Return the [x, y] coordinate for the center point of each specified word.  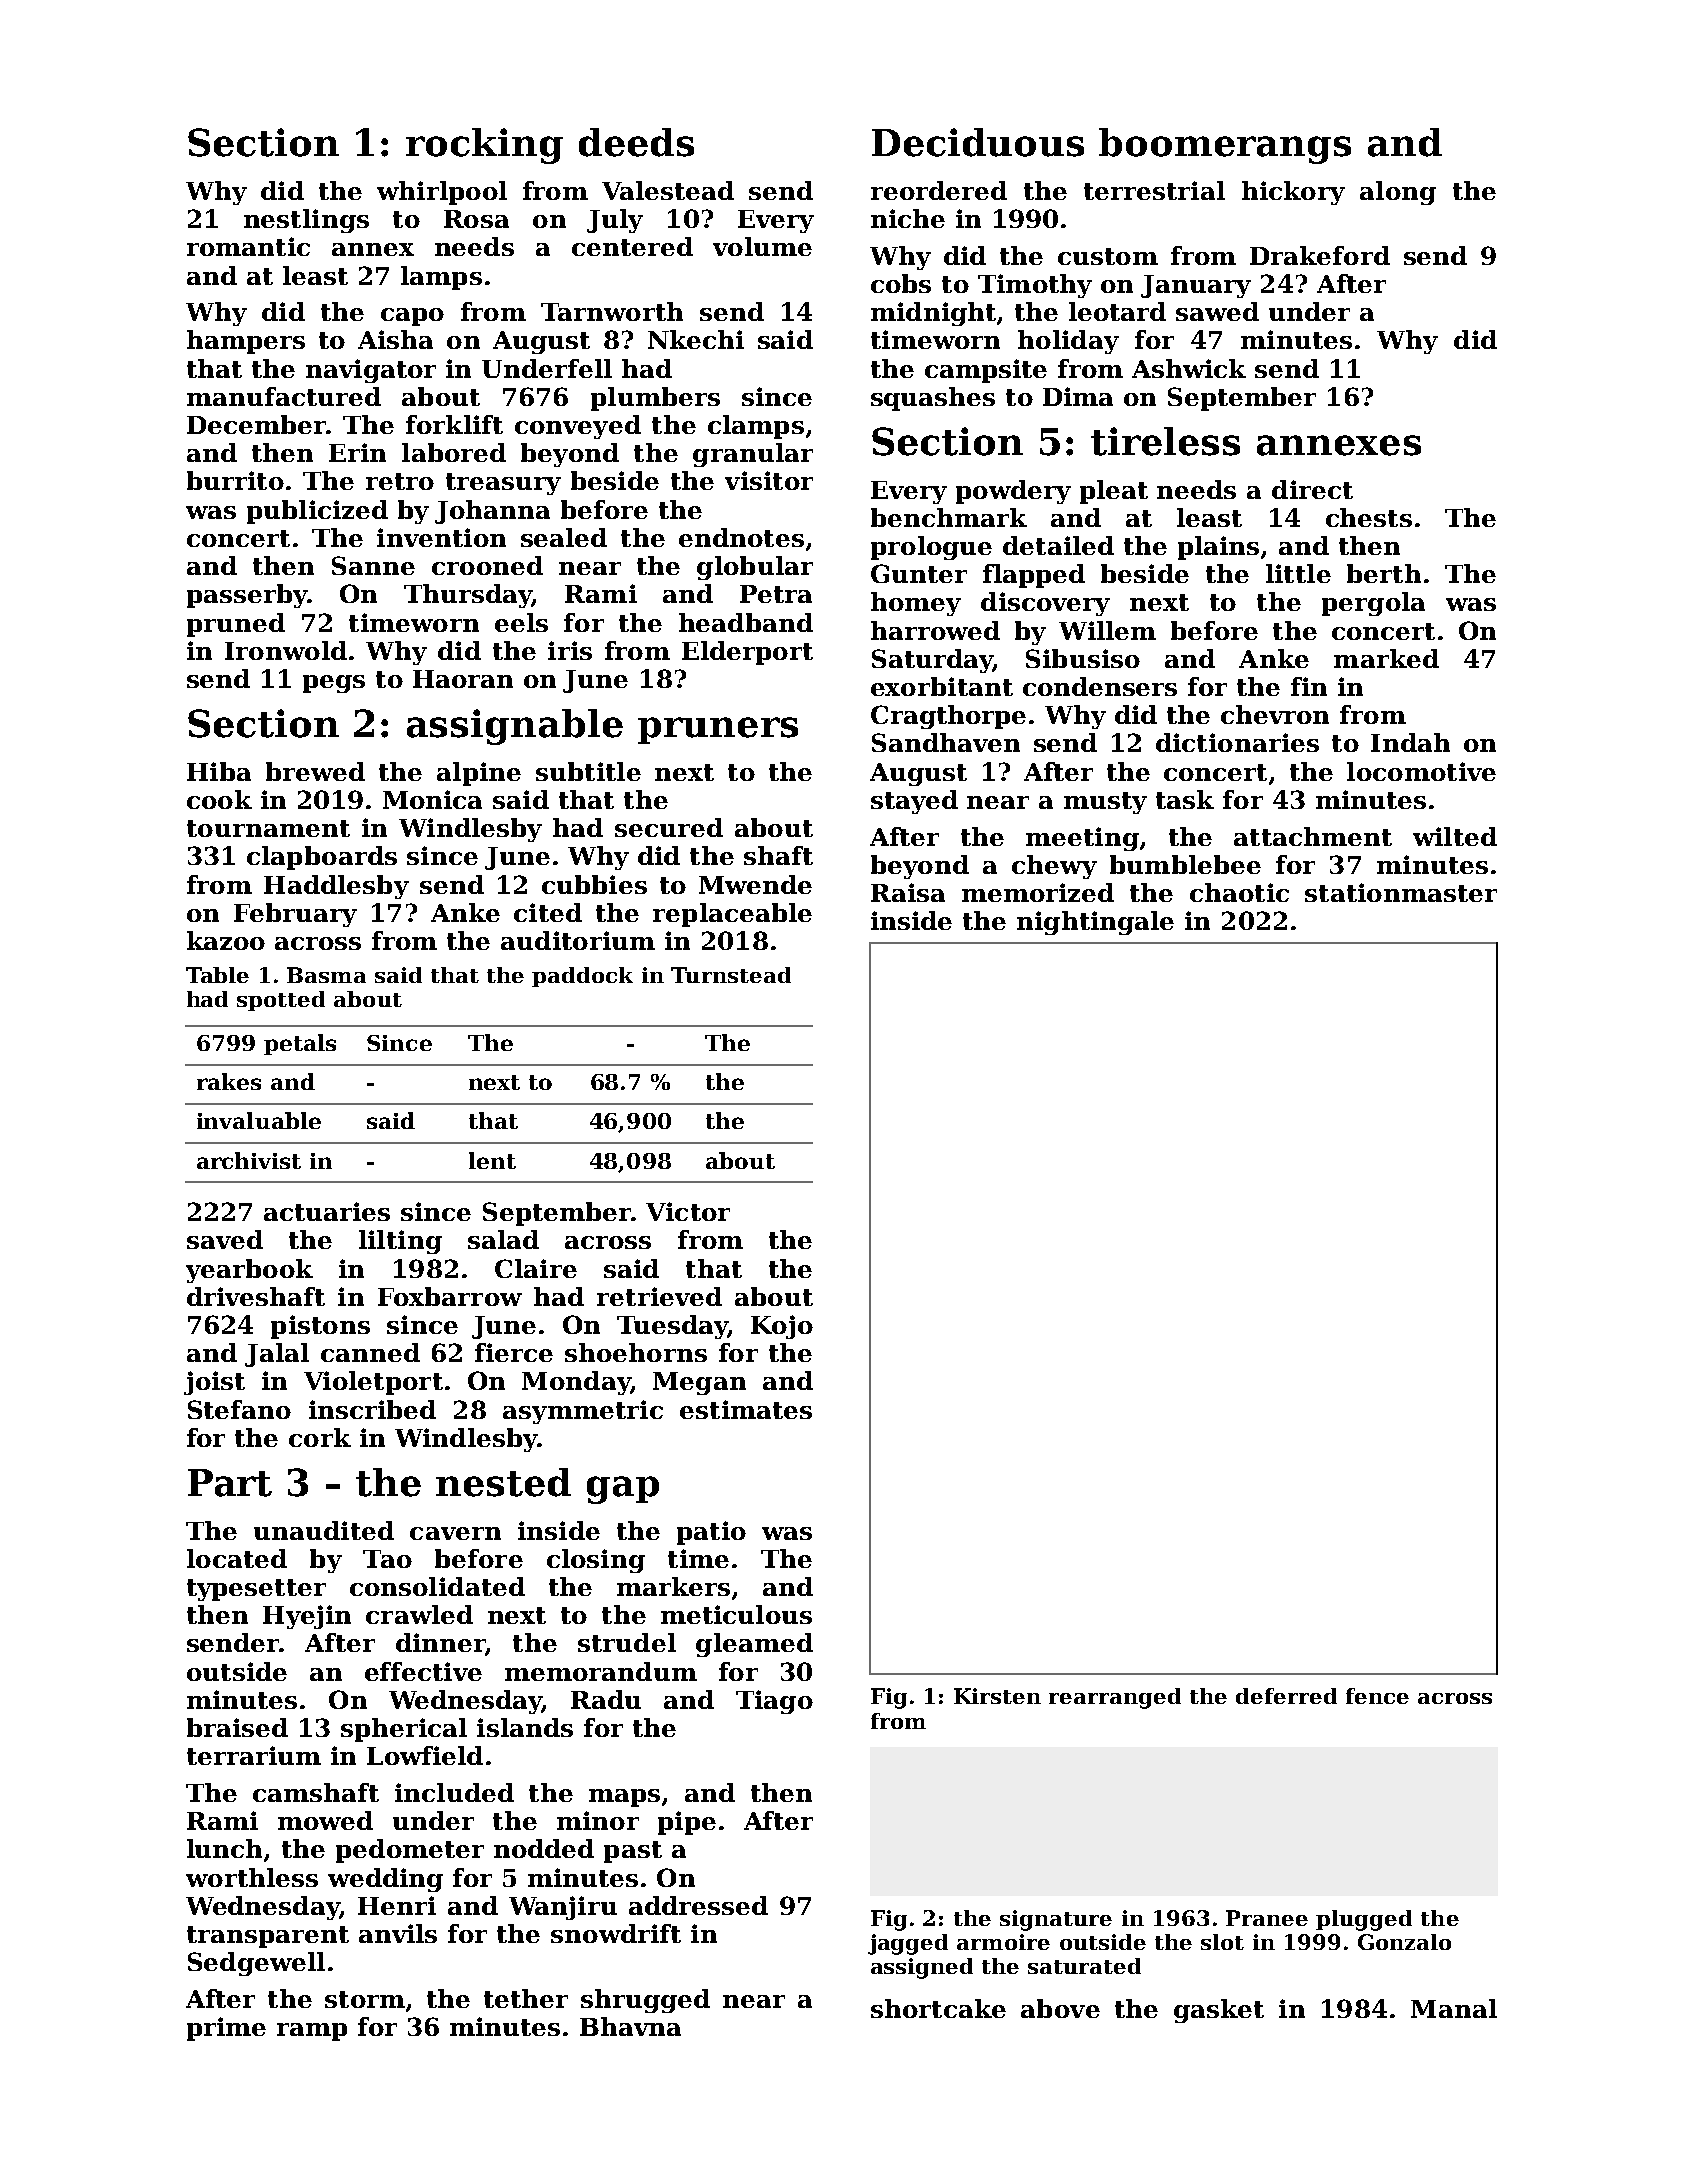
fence [1377, 1696]
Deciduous [978, 142]
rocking [484, 146]
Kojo [782, 1327]
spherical [404, 1730]
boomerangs [1225, 146]
